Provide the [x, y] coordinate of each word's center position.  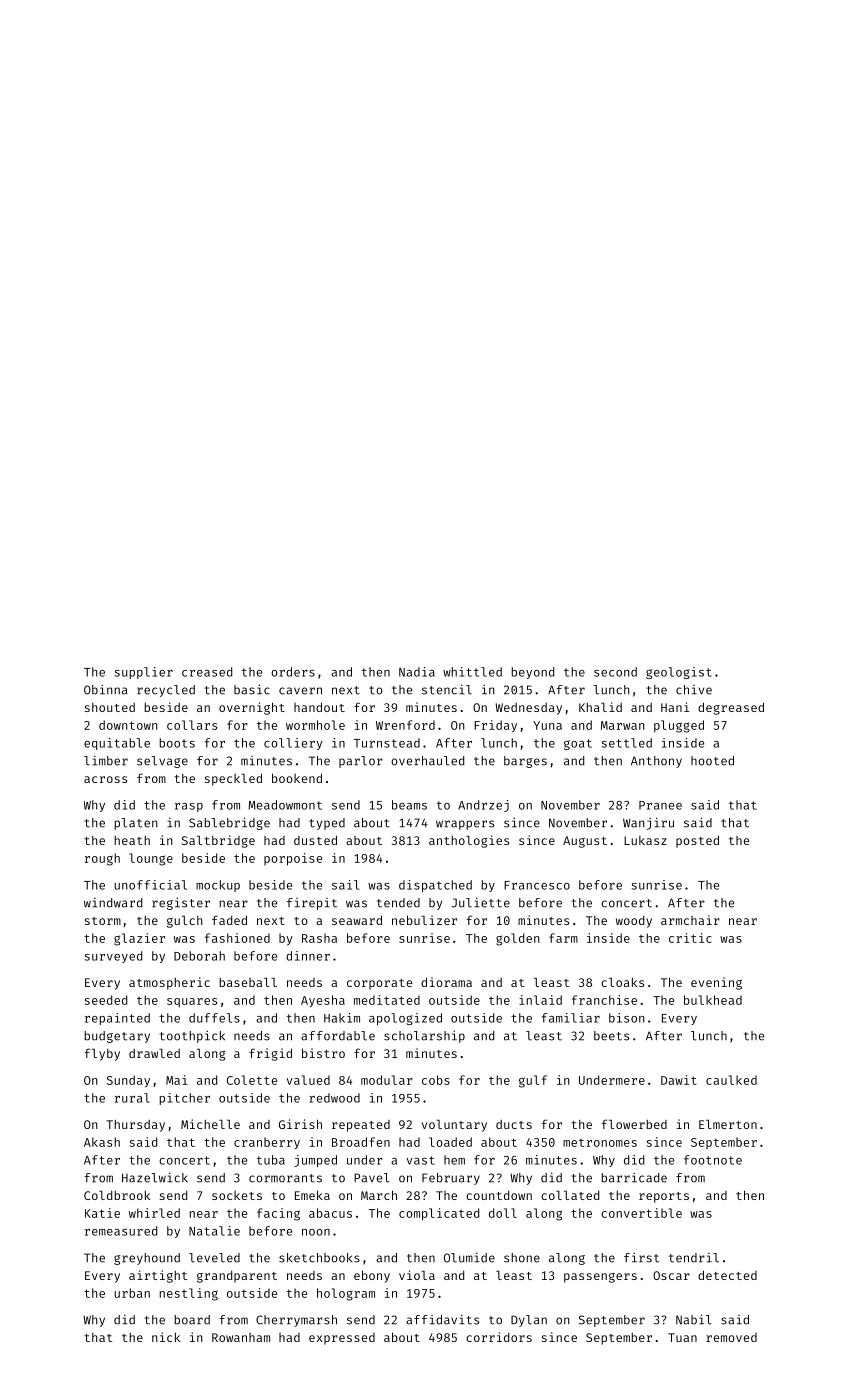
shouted [110, 707]
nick [166, 1337]
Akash [102, 1142]
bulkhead [713, 1000]
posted [697, 841]
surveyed [113, 957]
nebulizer [424, 920]
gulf [533, 1081]
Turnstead [387, 743]
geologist [678, 673]
